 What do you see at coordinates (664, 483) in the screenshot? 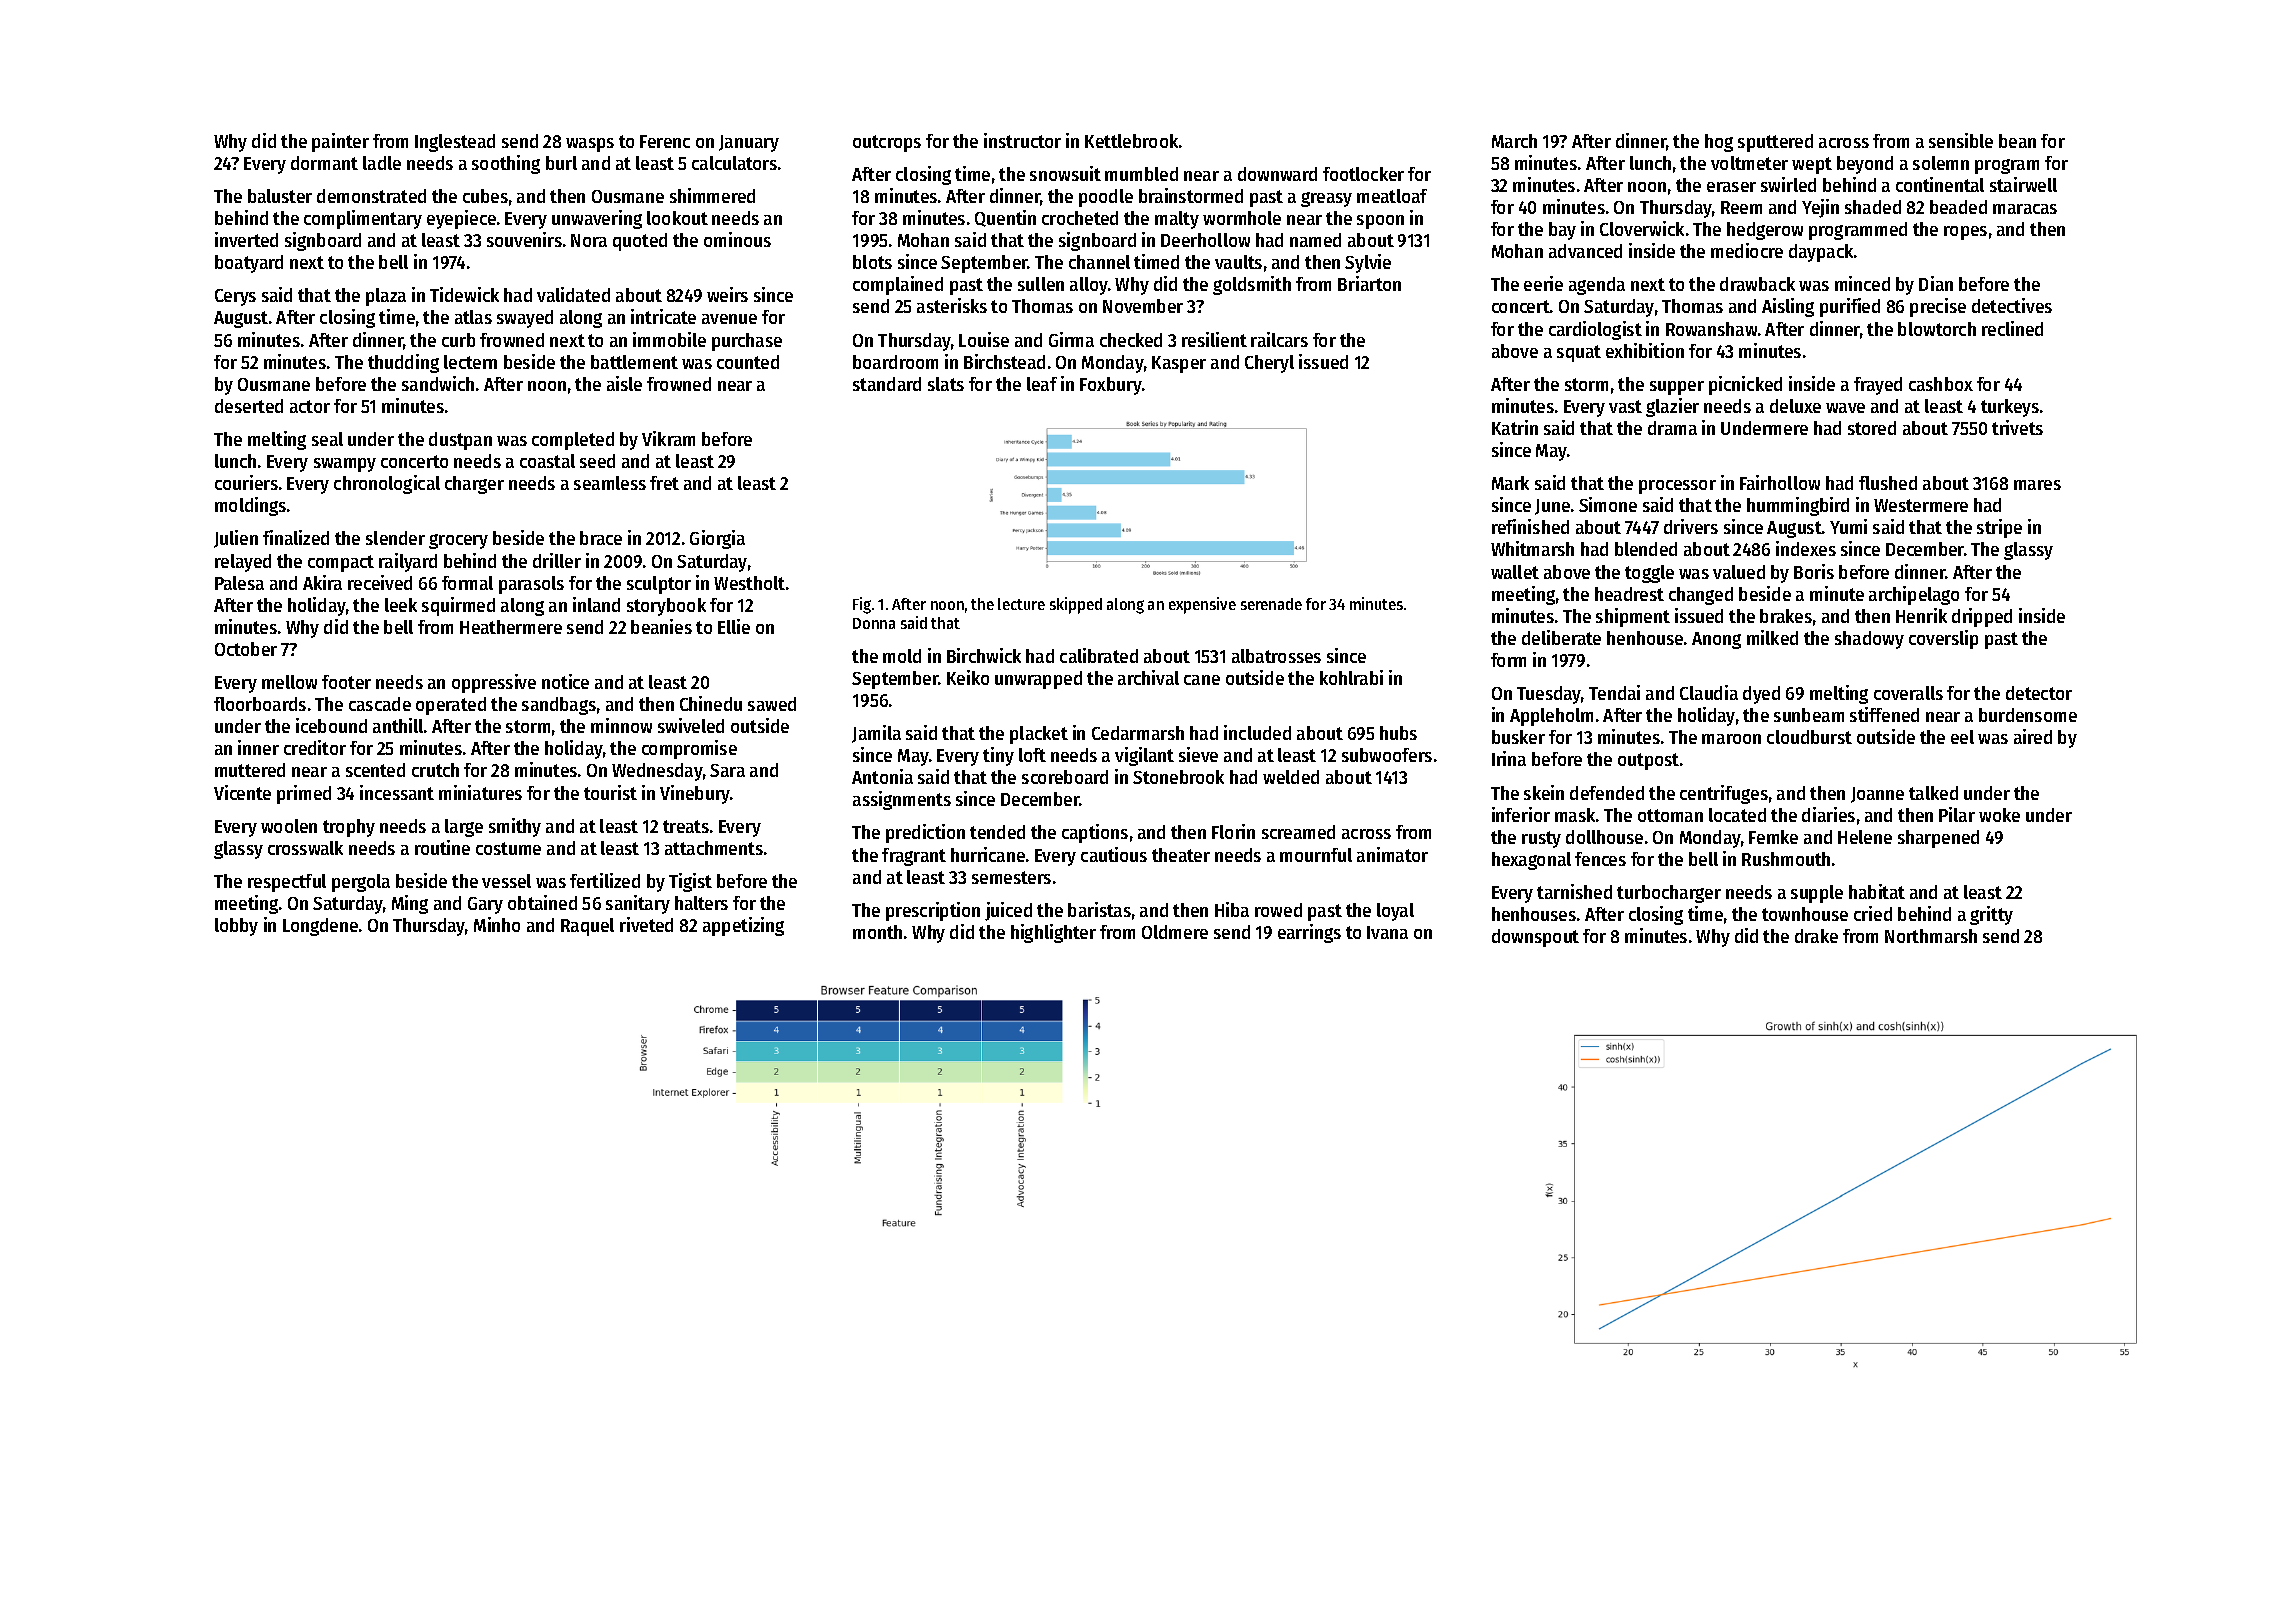
I see `fret` at bounding box center [664, 483].
